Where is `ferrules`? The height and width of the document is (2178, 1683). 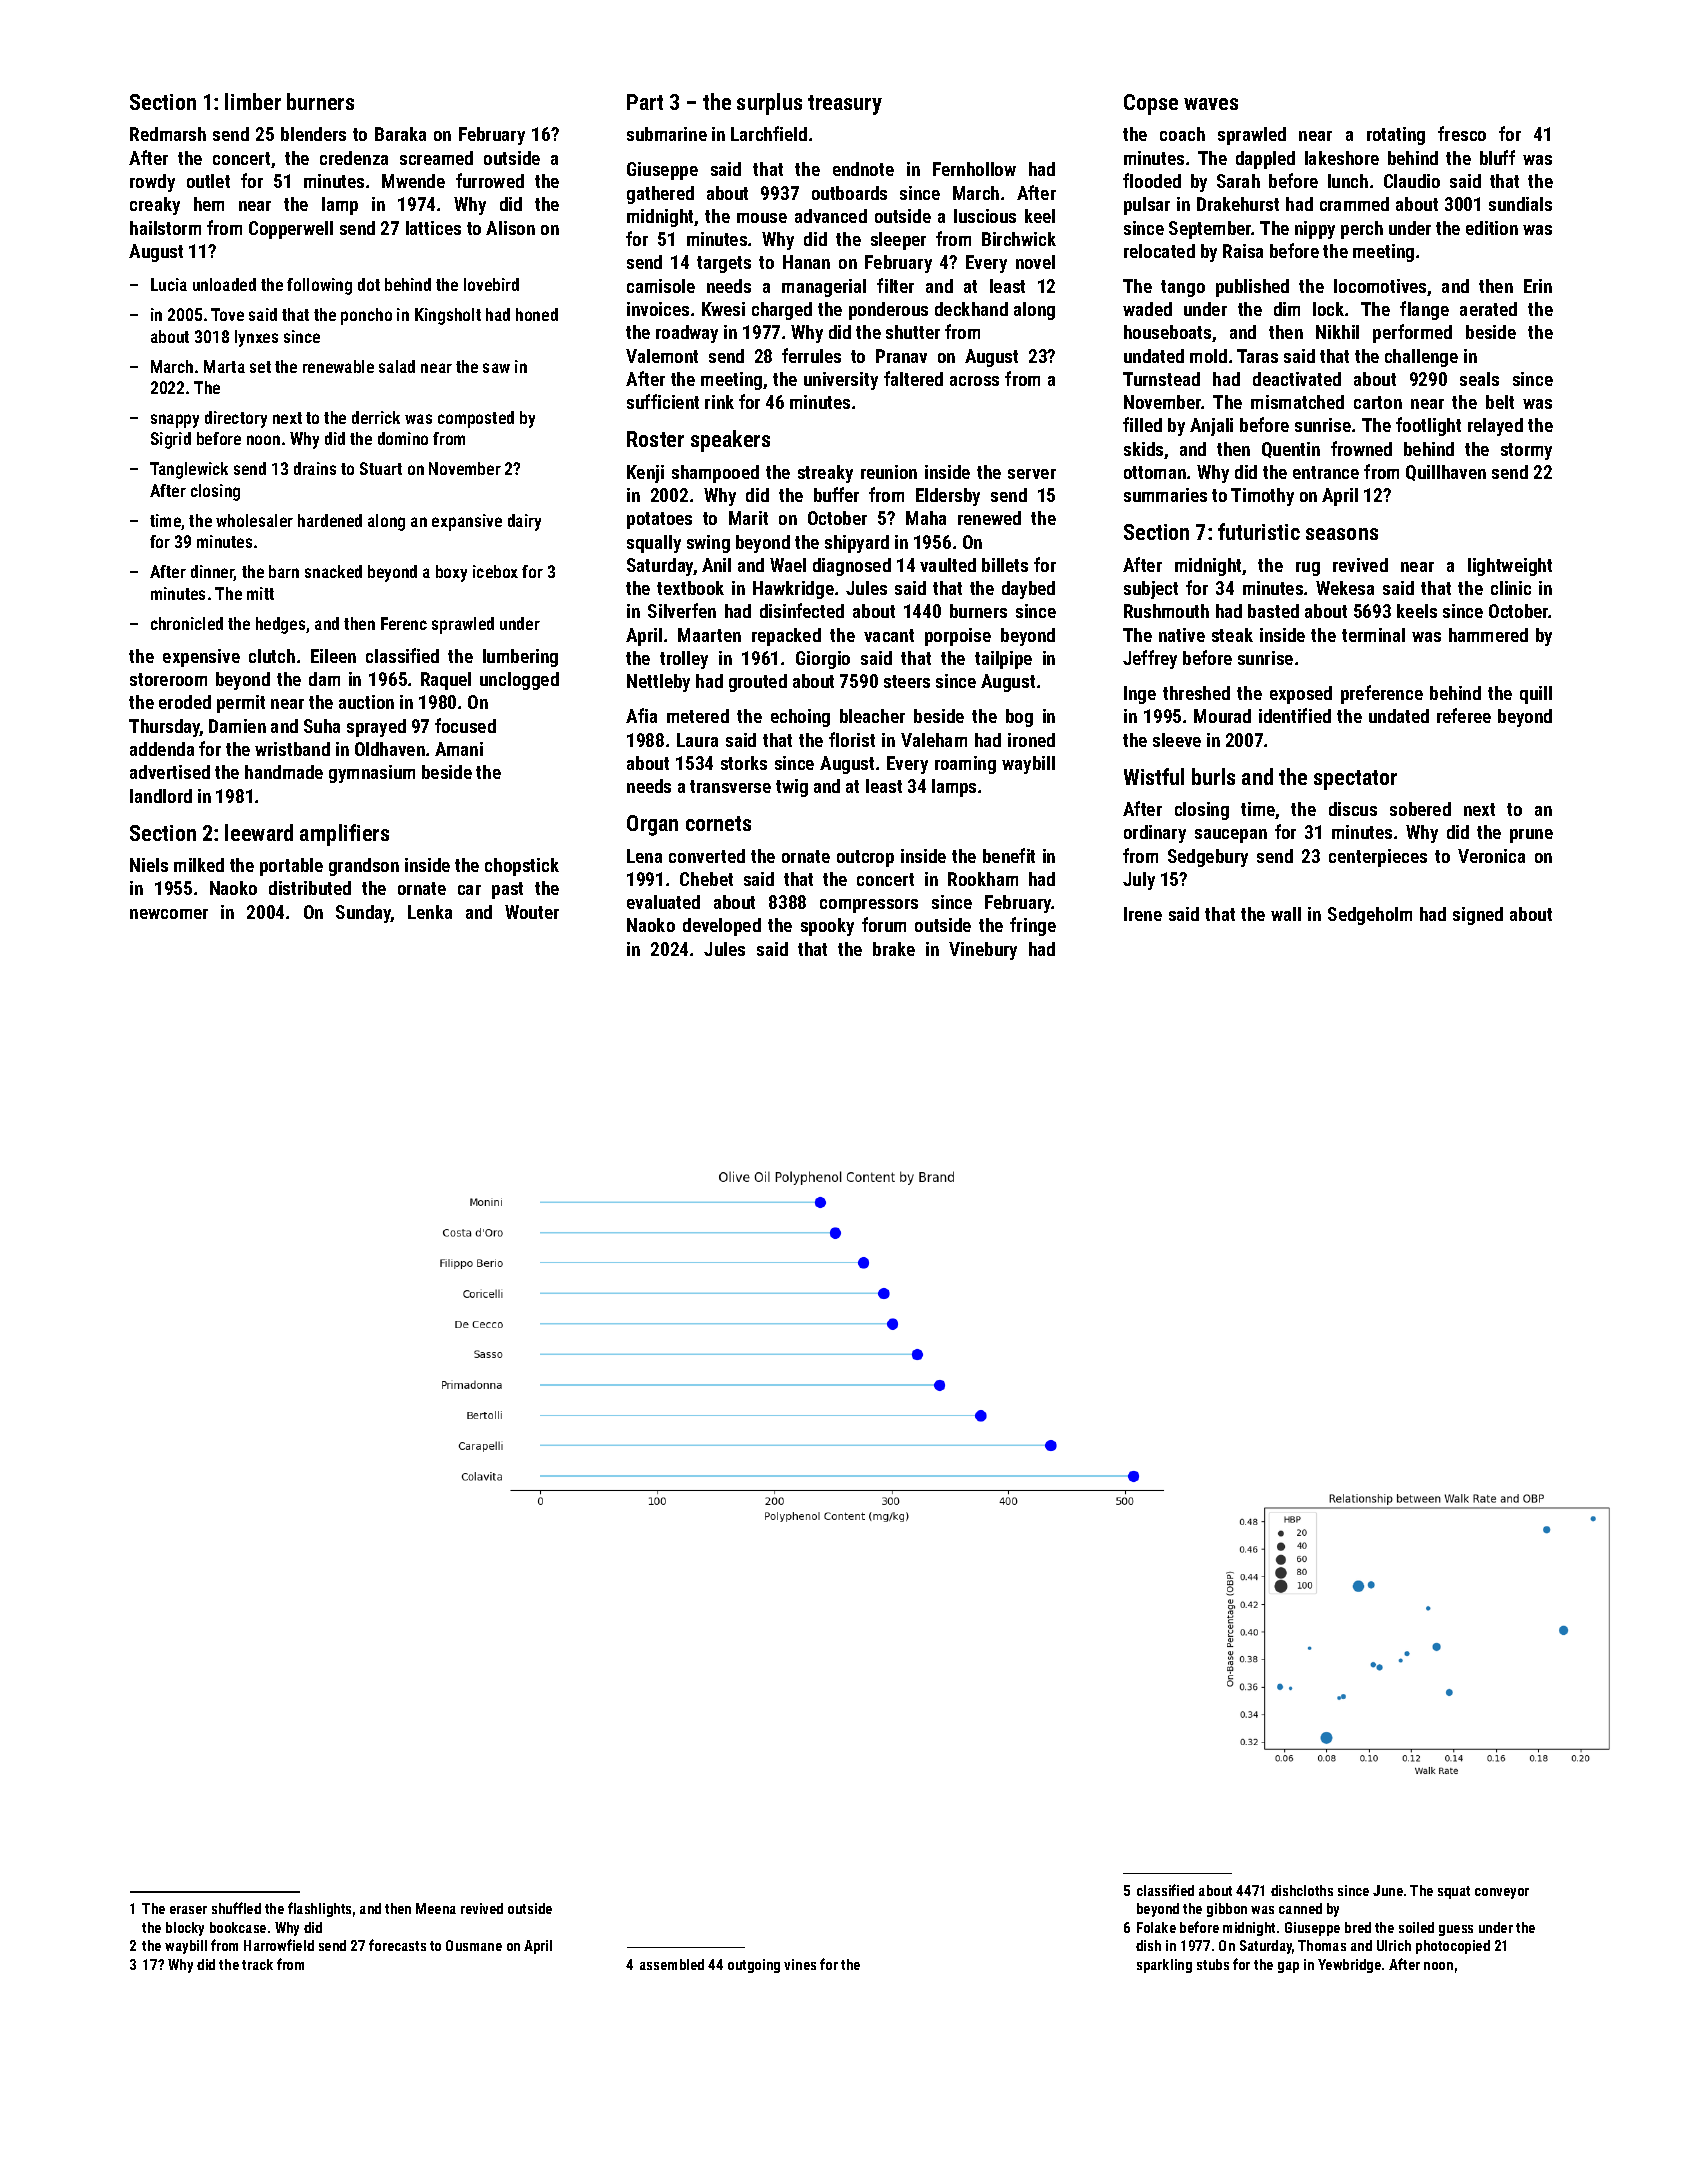 ferrules is located at coordinates (811, 355).
